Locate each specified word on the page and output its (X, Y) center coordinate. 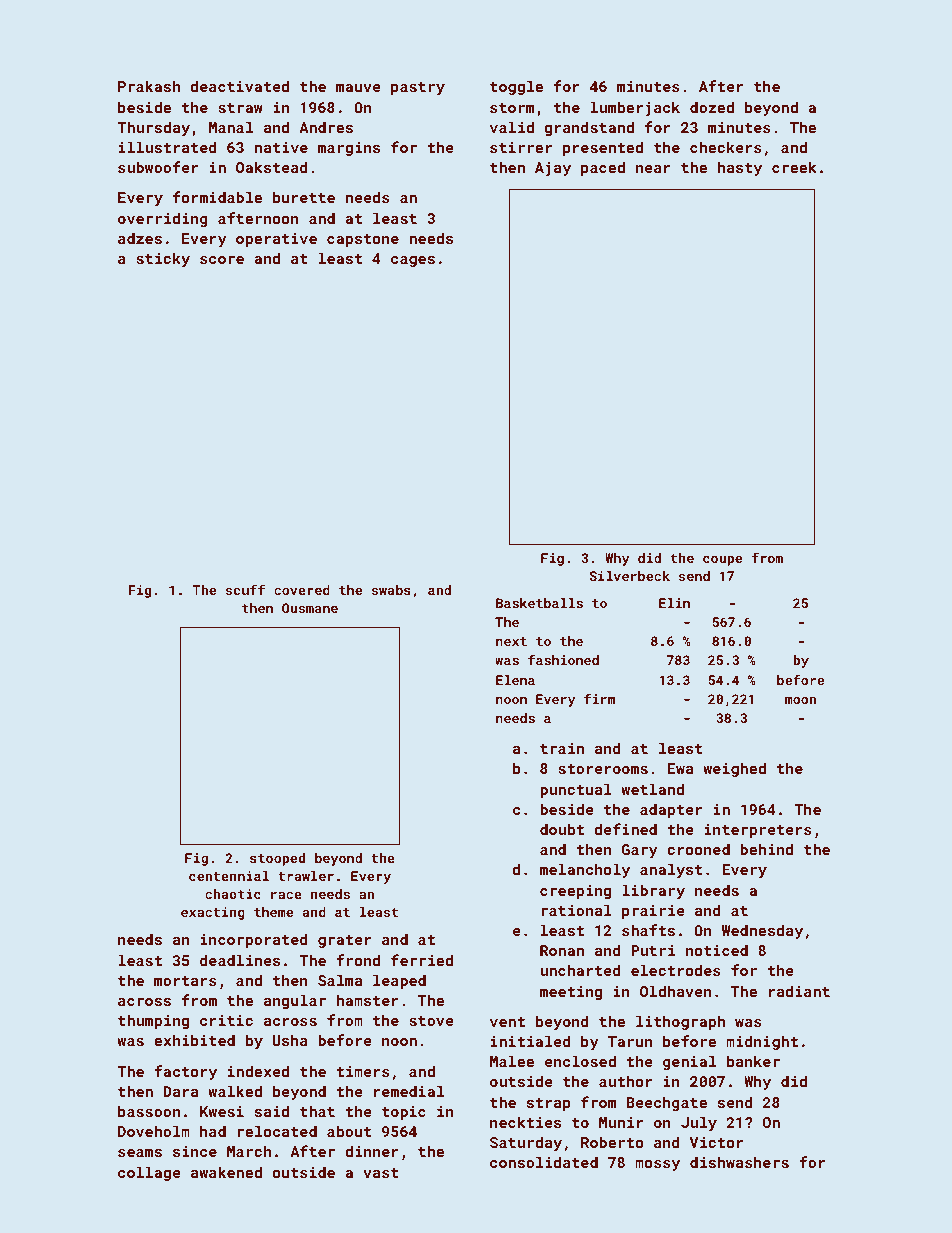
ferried (422, 960)
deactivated (240, 86)
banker (753, 1061)
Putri (653, 950)
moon (800, 700)
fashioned (563, 659)
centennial (229, 876)
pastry (418, 88)
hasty (740, 168)
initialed (530, 1041)
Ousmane (310, 608)
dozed (712, 107)
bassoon (149, 1111)
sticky (163, 259)
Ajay (553, 169)
